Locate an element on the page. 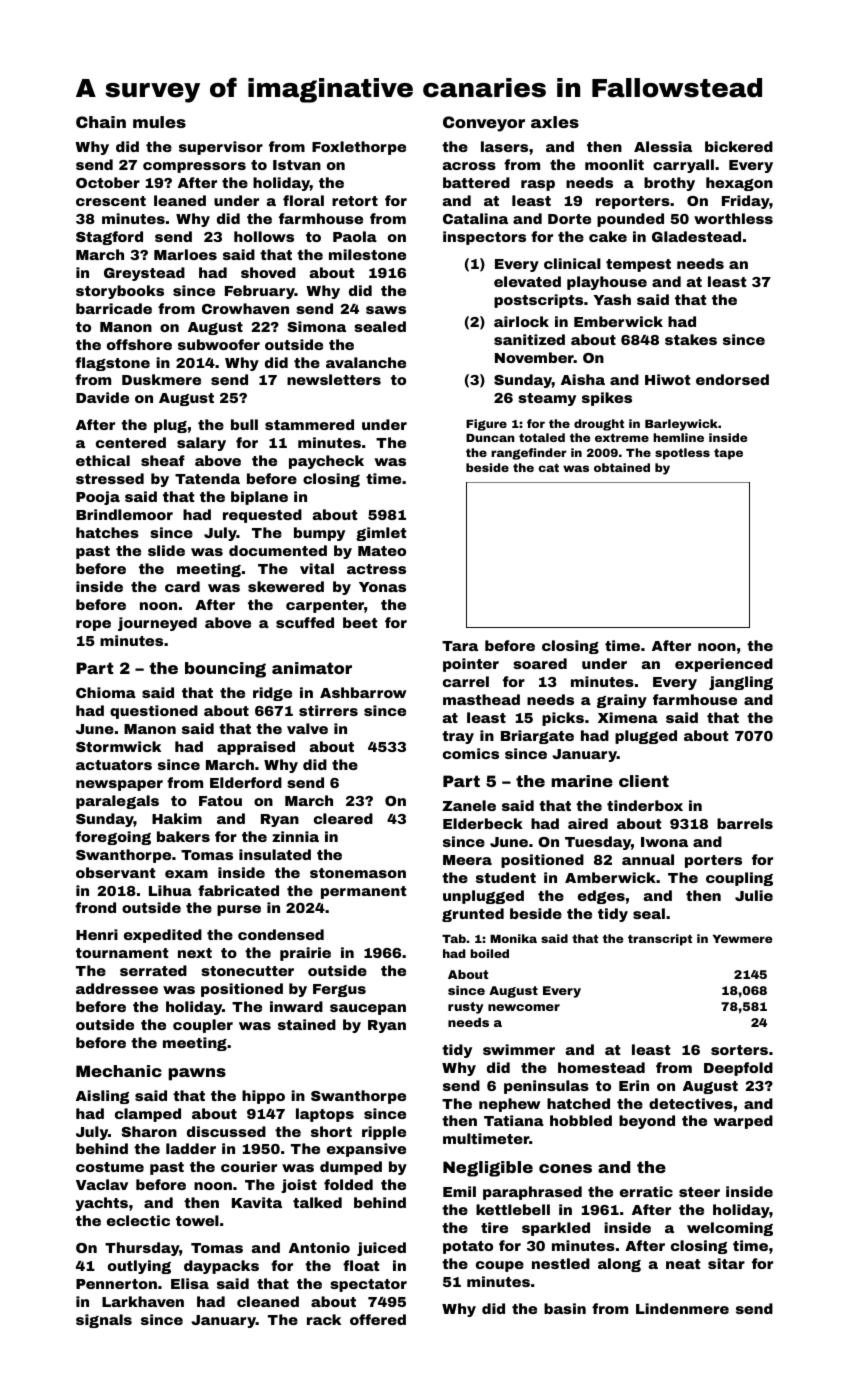  inward is located at coordinates (296, 1006).
